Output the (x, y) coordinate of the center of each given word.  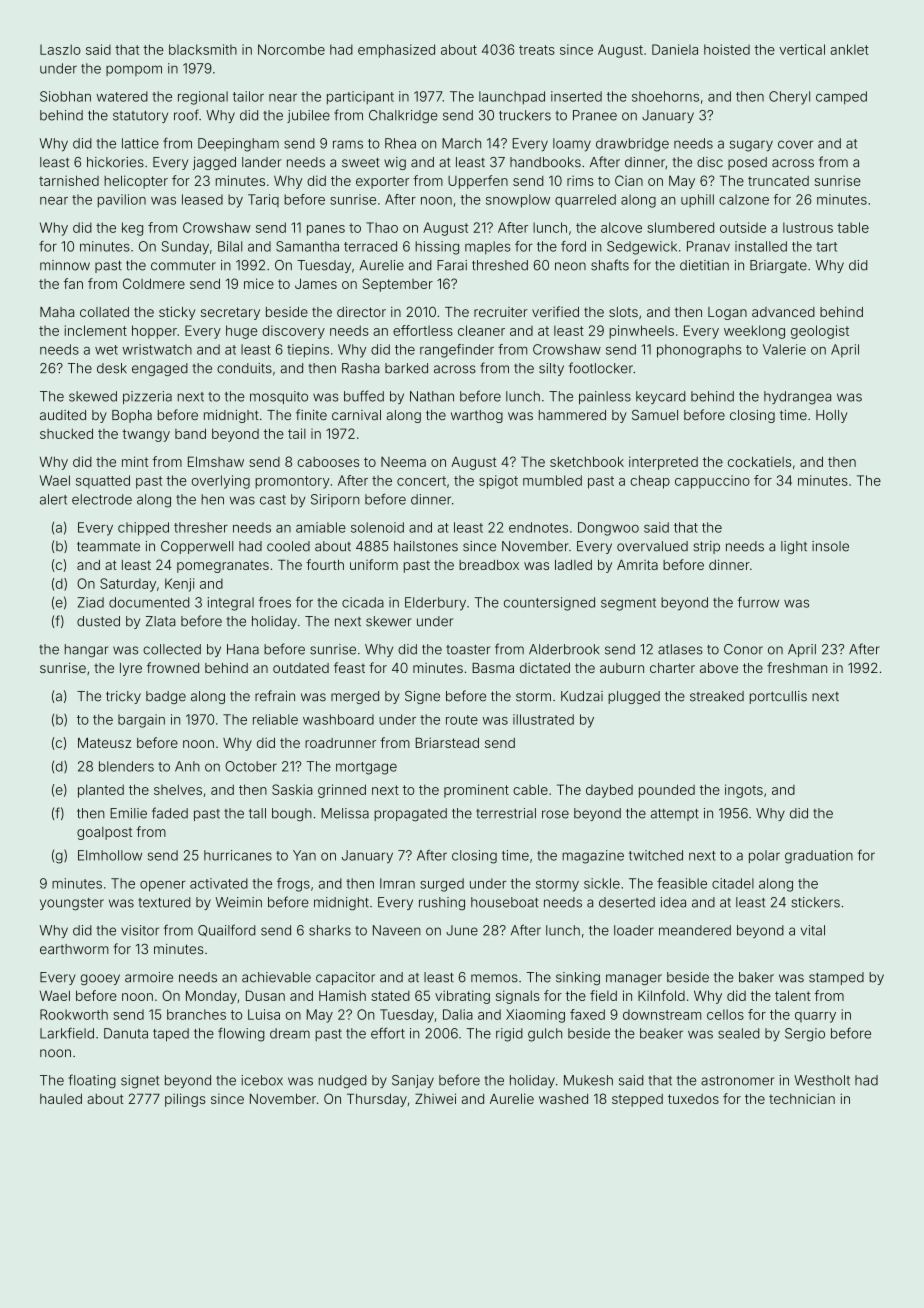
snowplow (518, 201)
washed (563, 1099)
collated (104, 312)
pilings (185, 1100)
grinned (342, 791)
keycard (660, 397)
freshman (797, 667)
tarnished (69, 180)
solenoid (377, 527)
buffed (364, 396)
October (251, 766)
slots (623, 312)
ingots (744, 791)
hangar (86, 651)
